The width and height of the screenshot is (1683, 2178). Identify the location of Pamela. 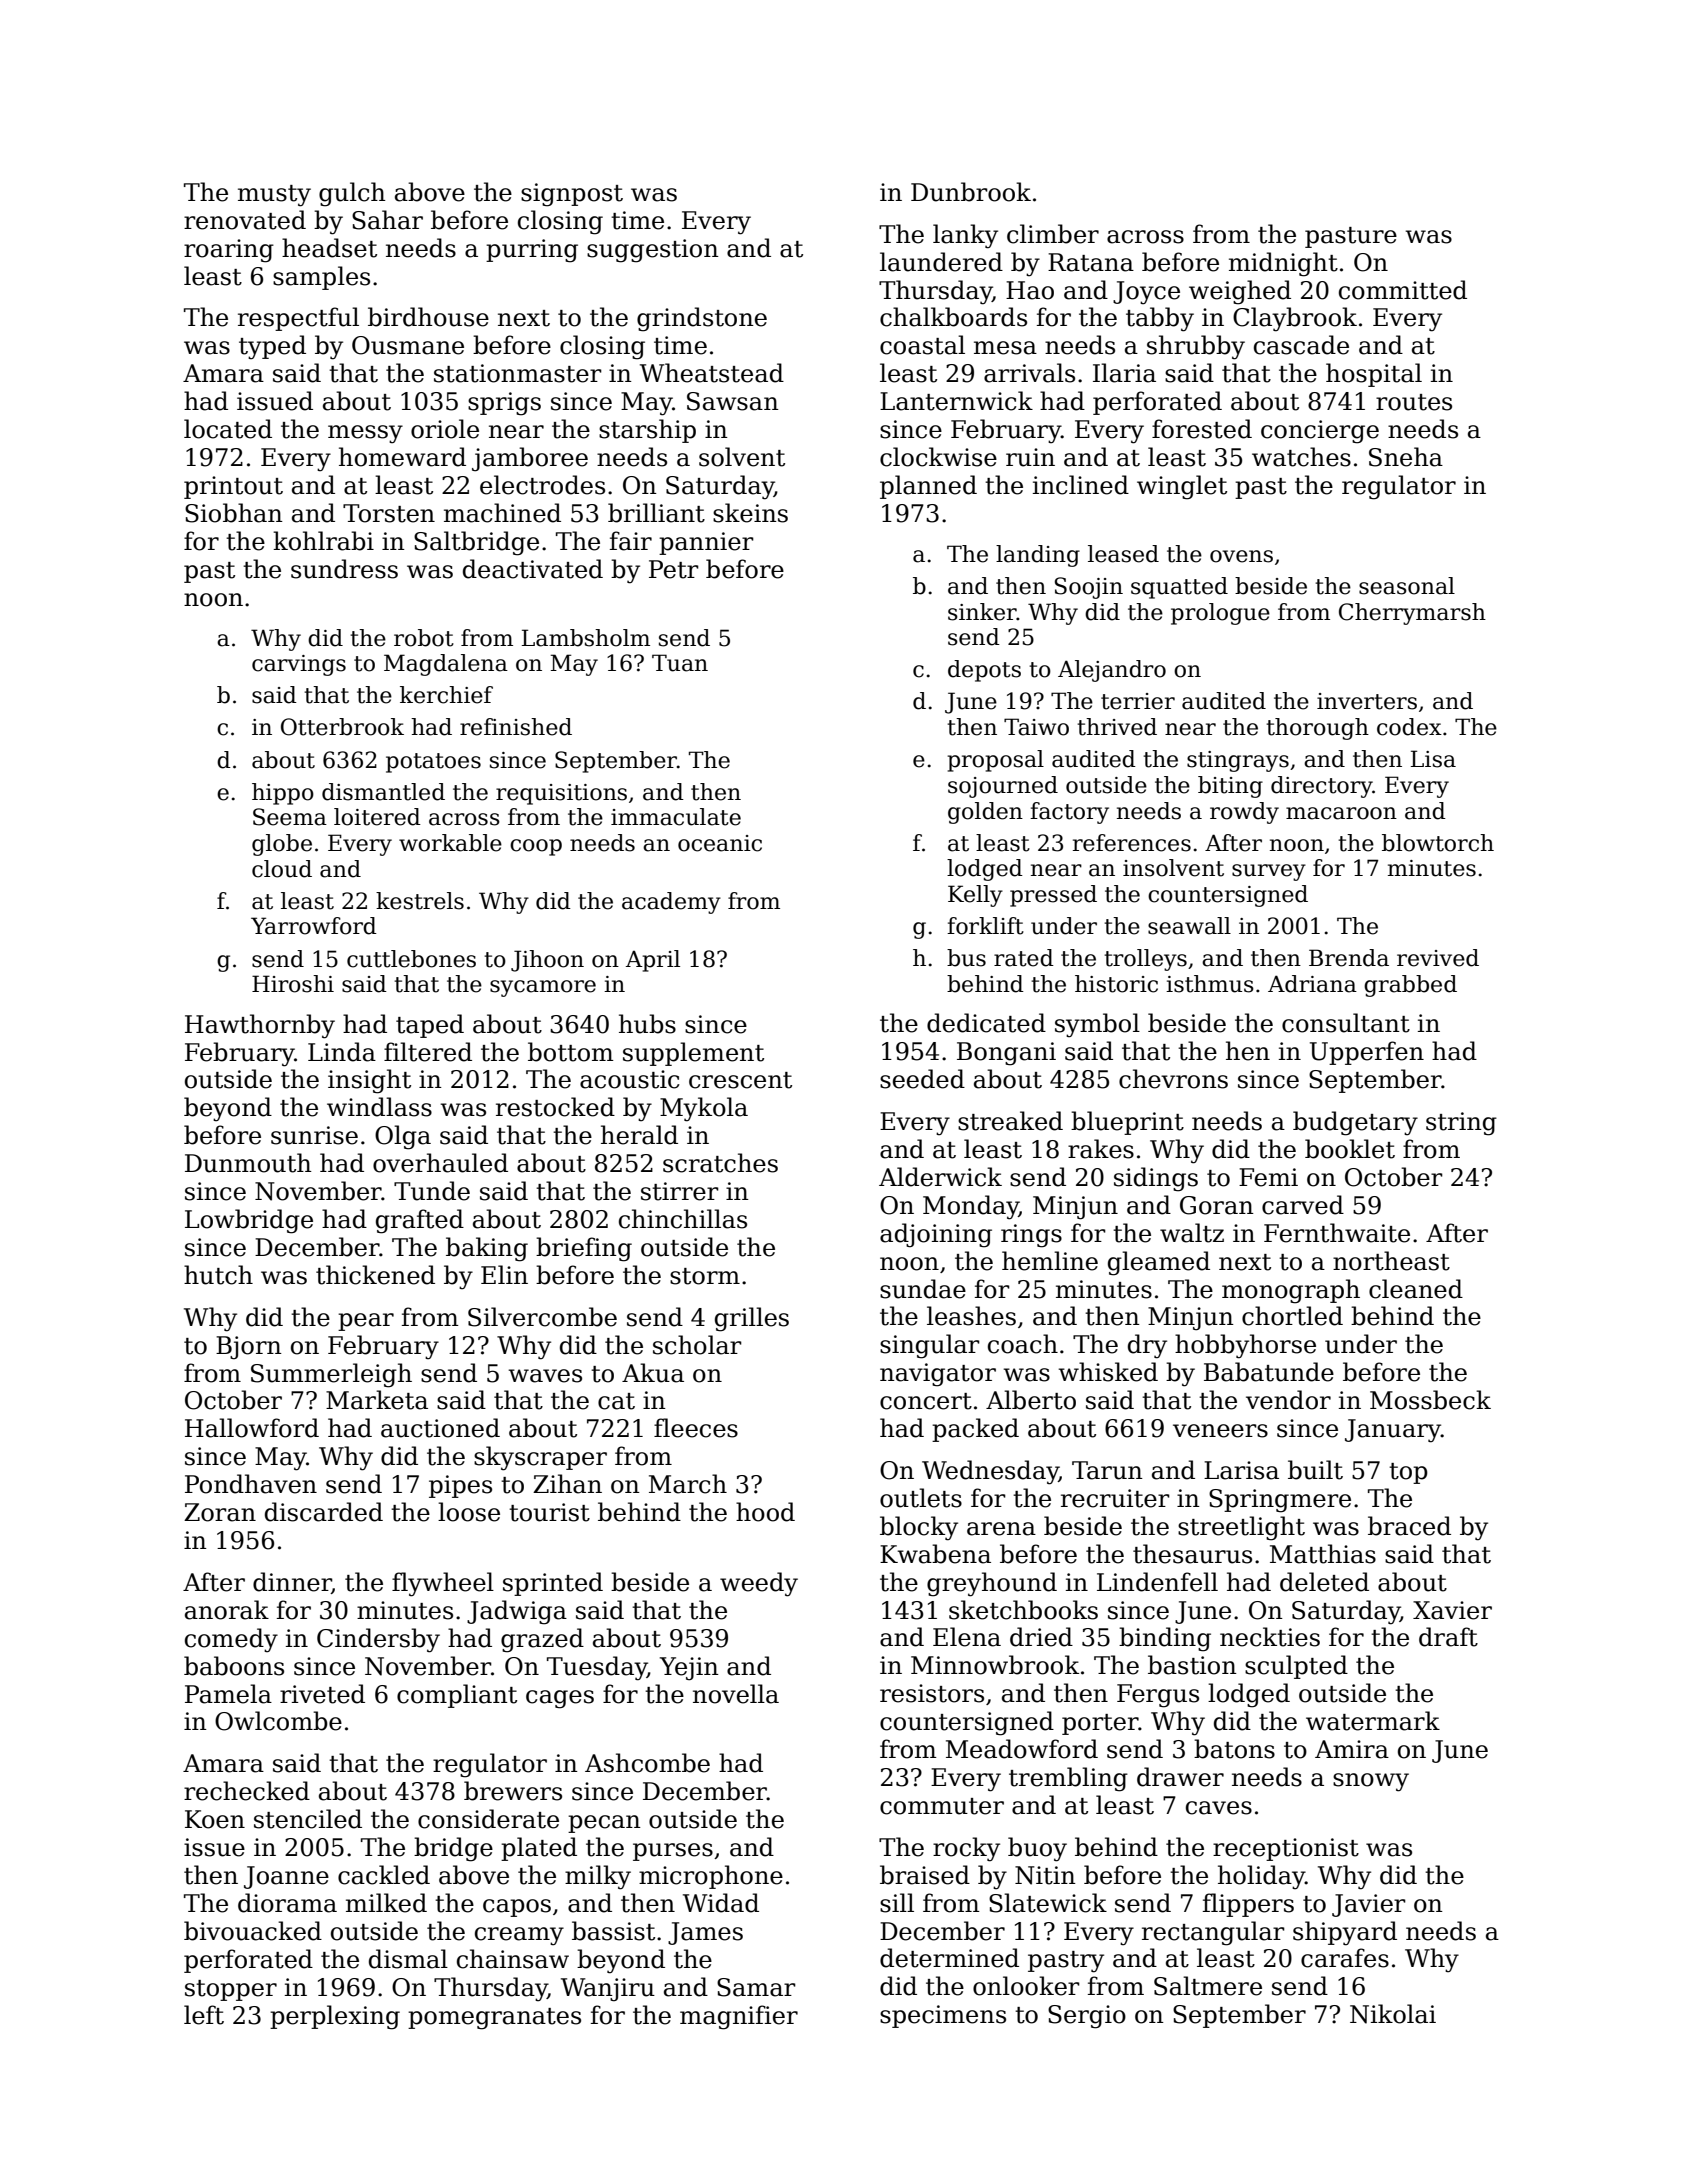
(228, 1694).
